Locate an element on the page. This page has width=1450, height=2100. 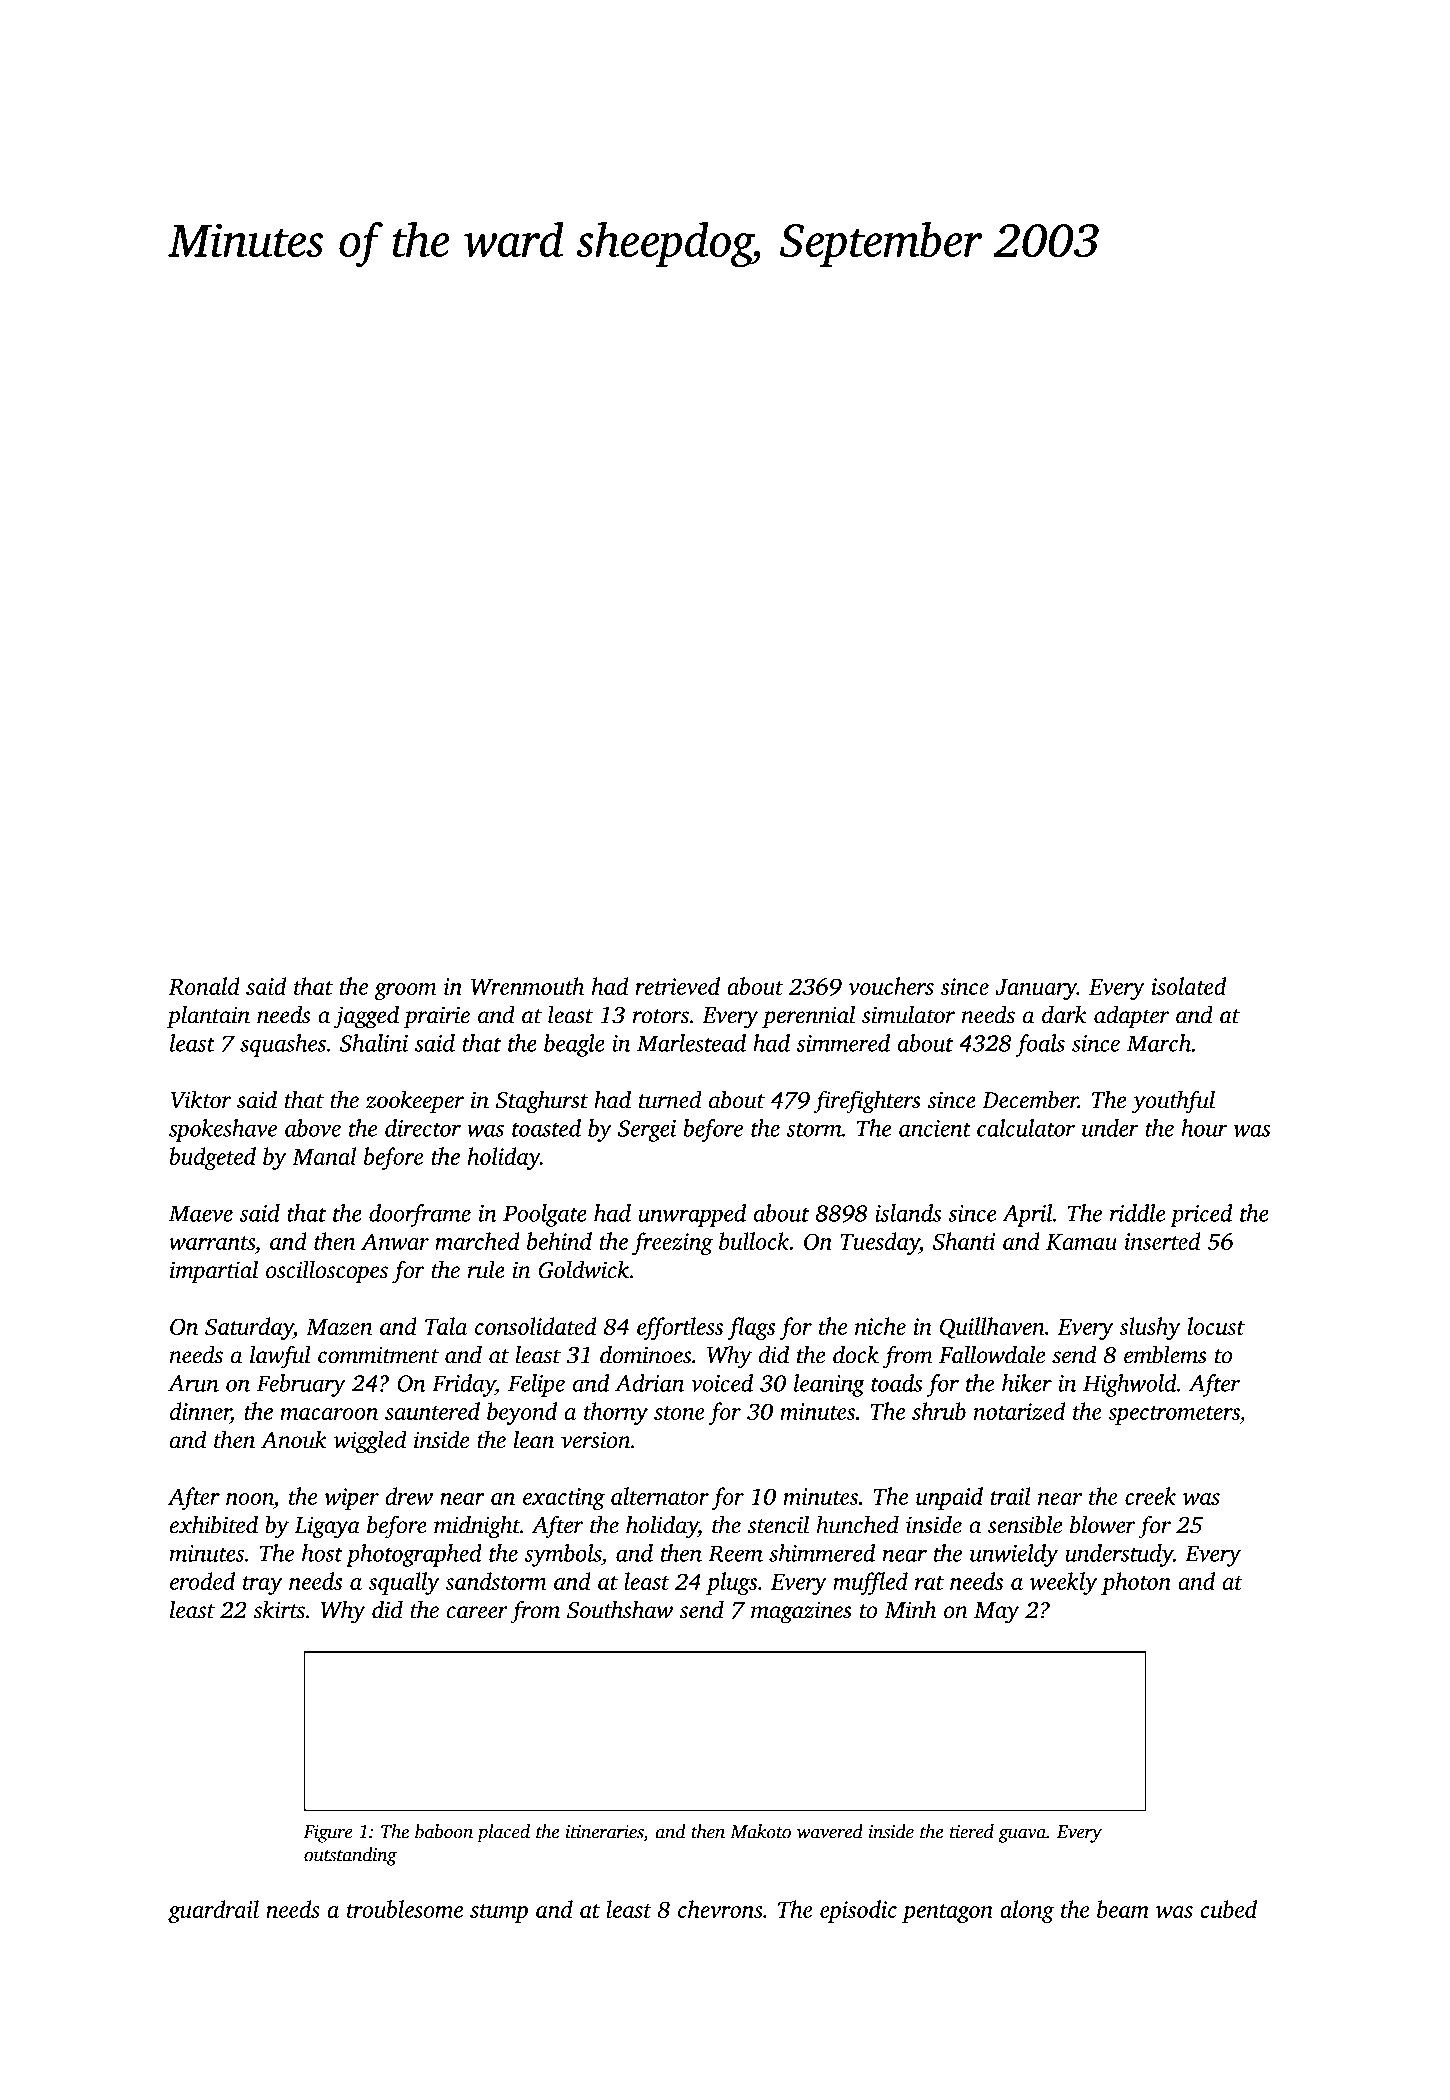
guardrail is located at coordinates (213, 1911).
